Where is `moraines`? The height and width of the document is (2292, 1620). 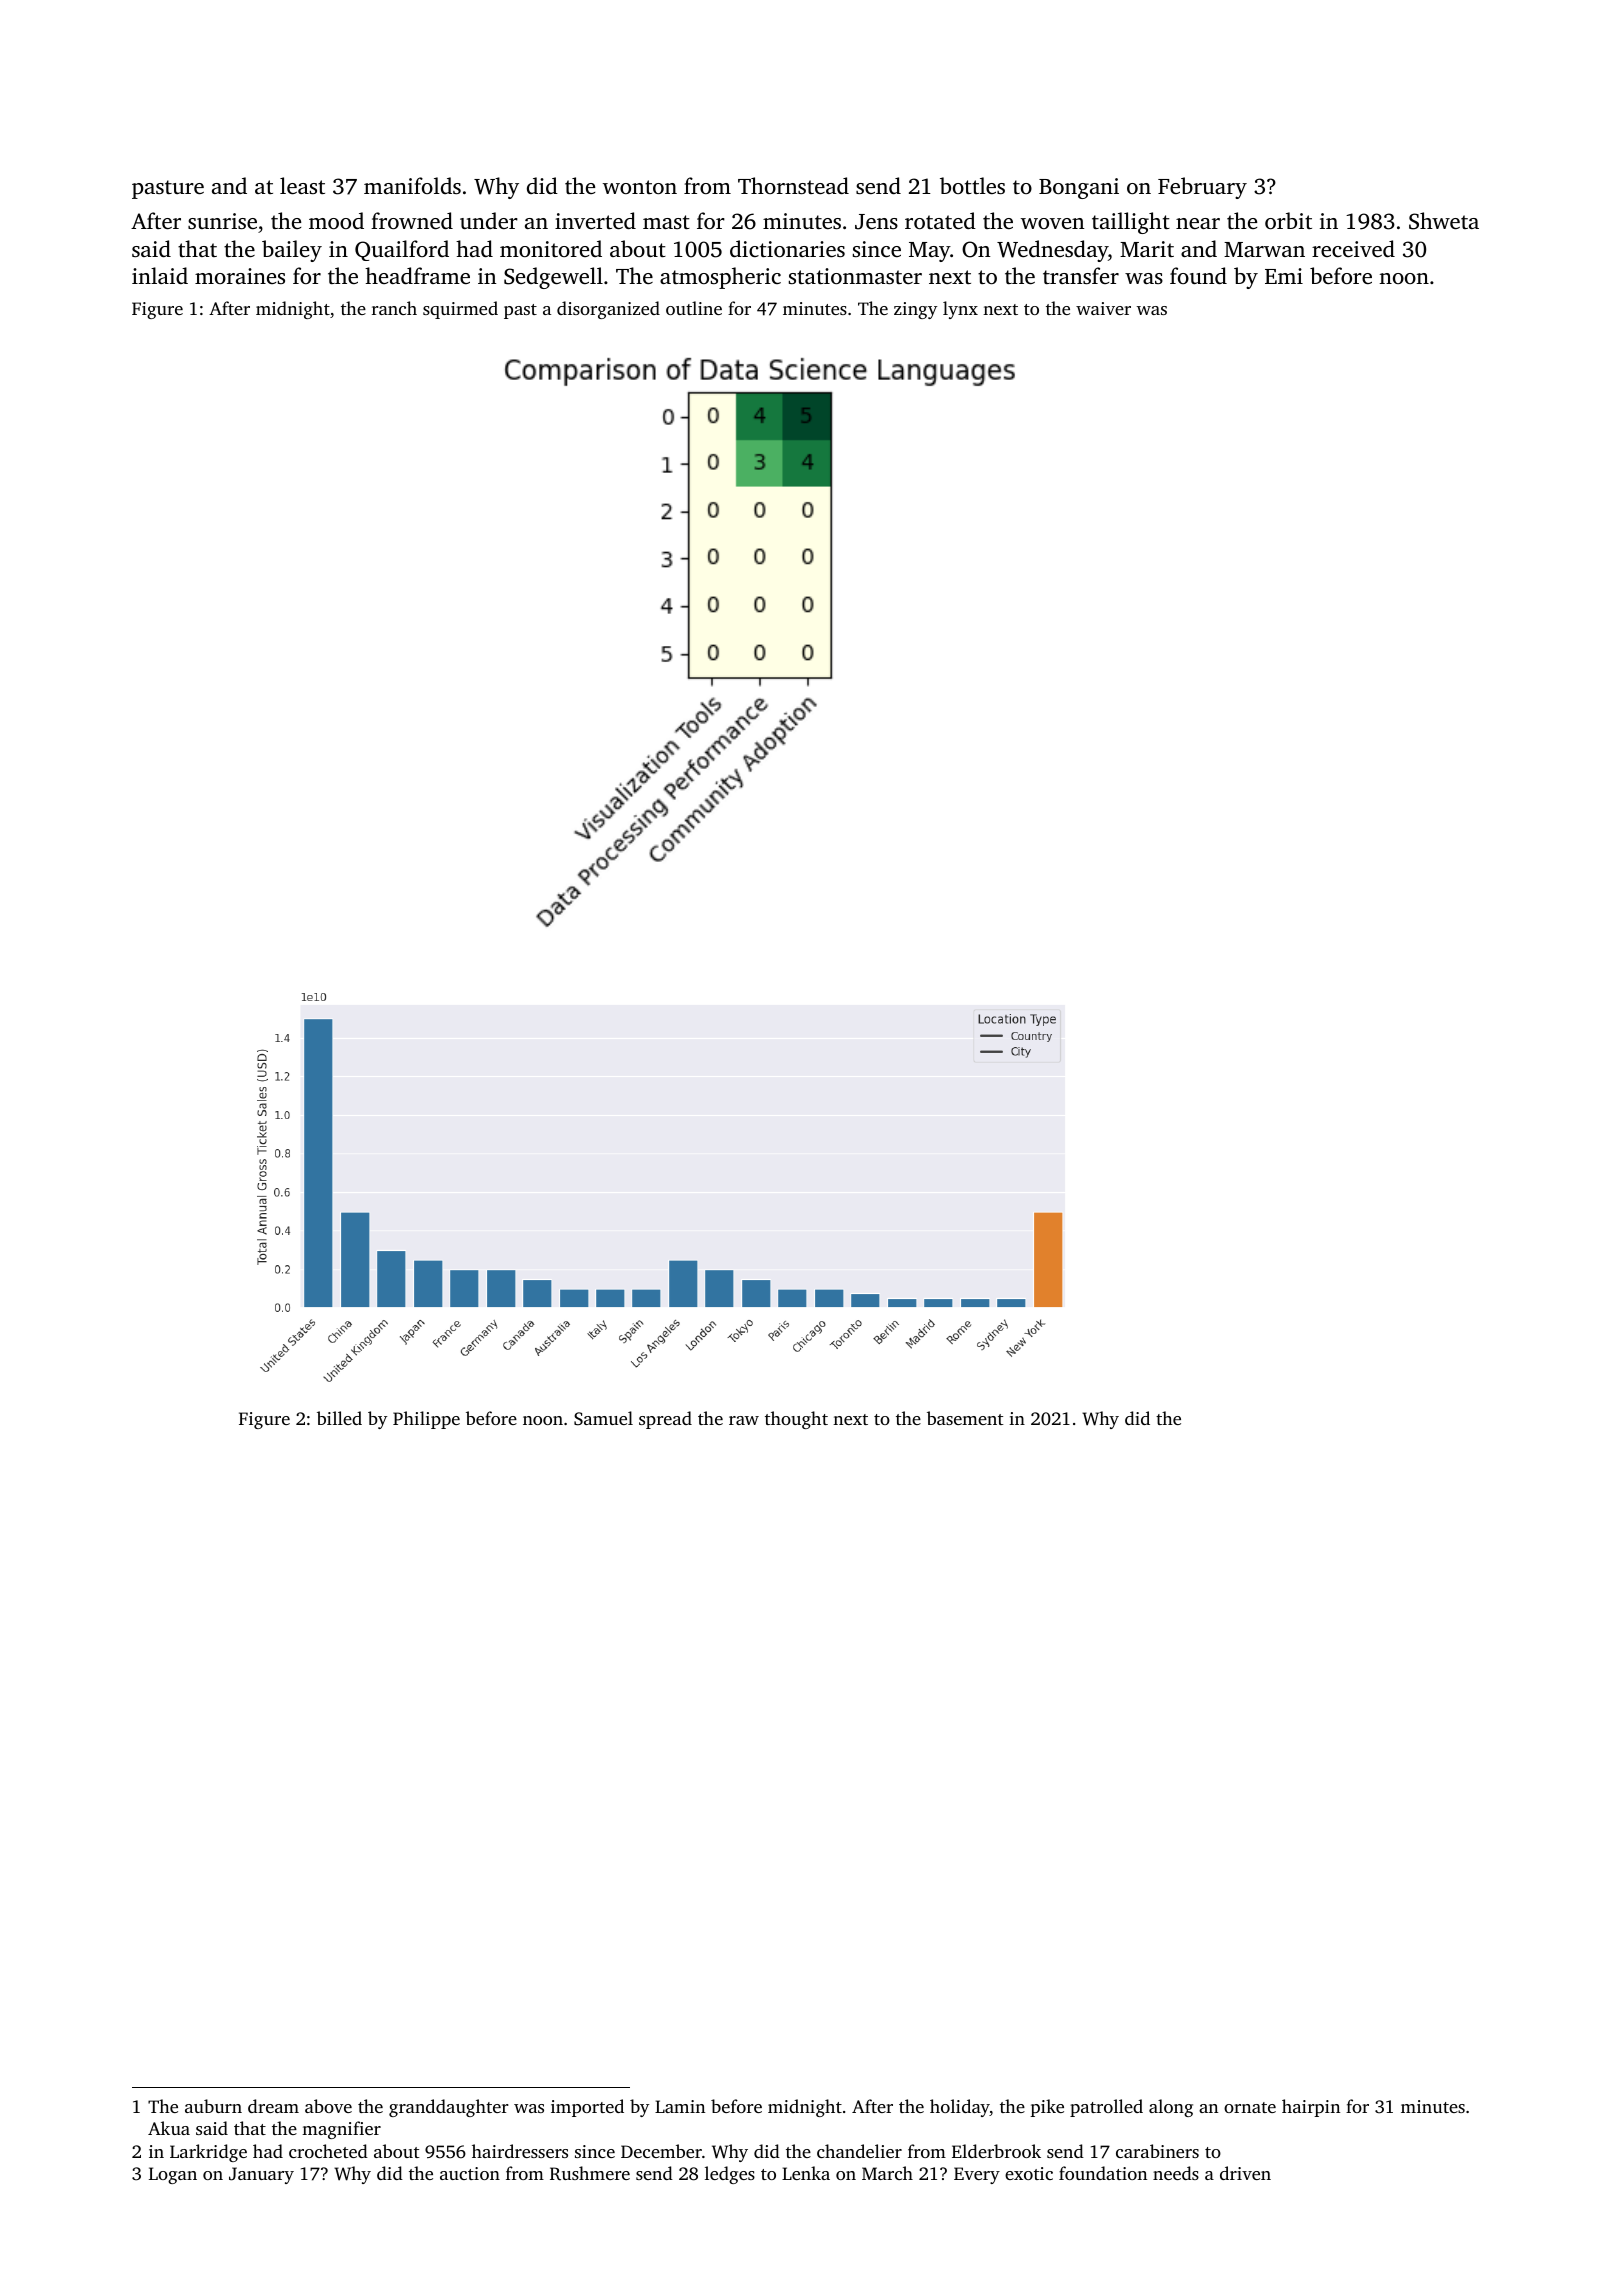
moraines is located at coordinates (240, 276).
